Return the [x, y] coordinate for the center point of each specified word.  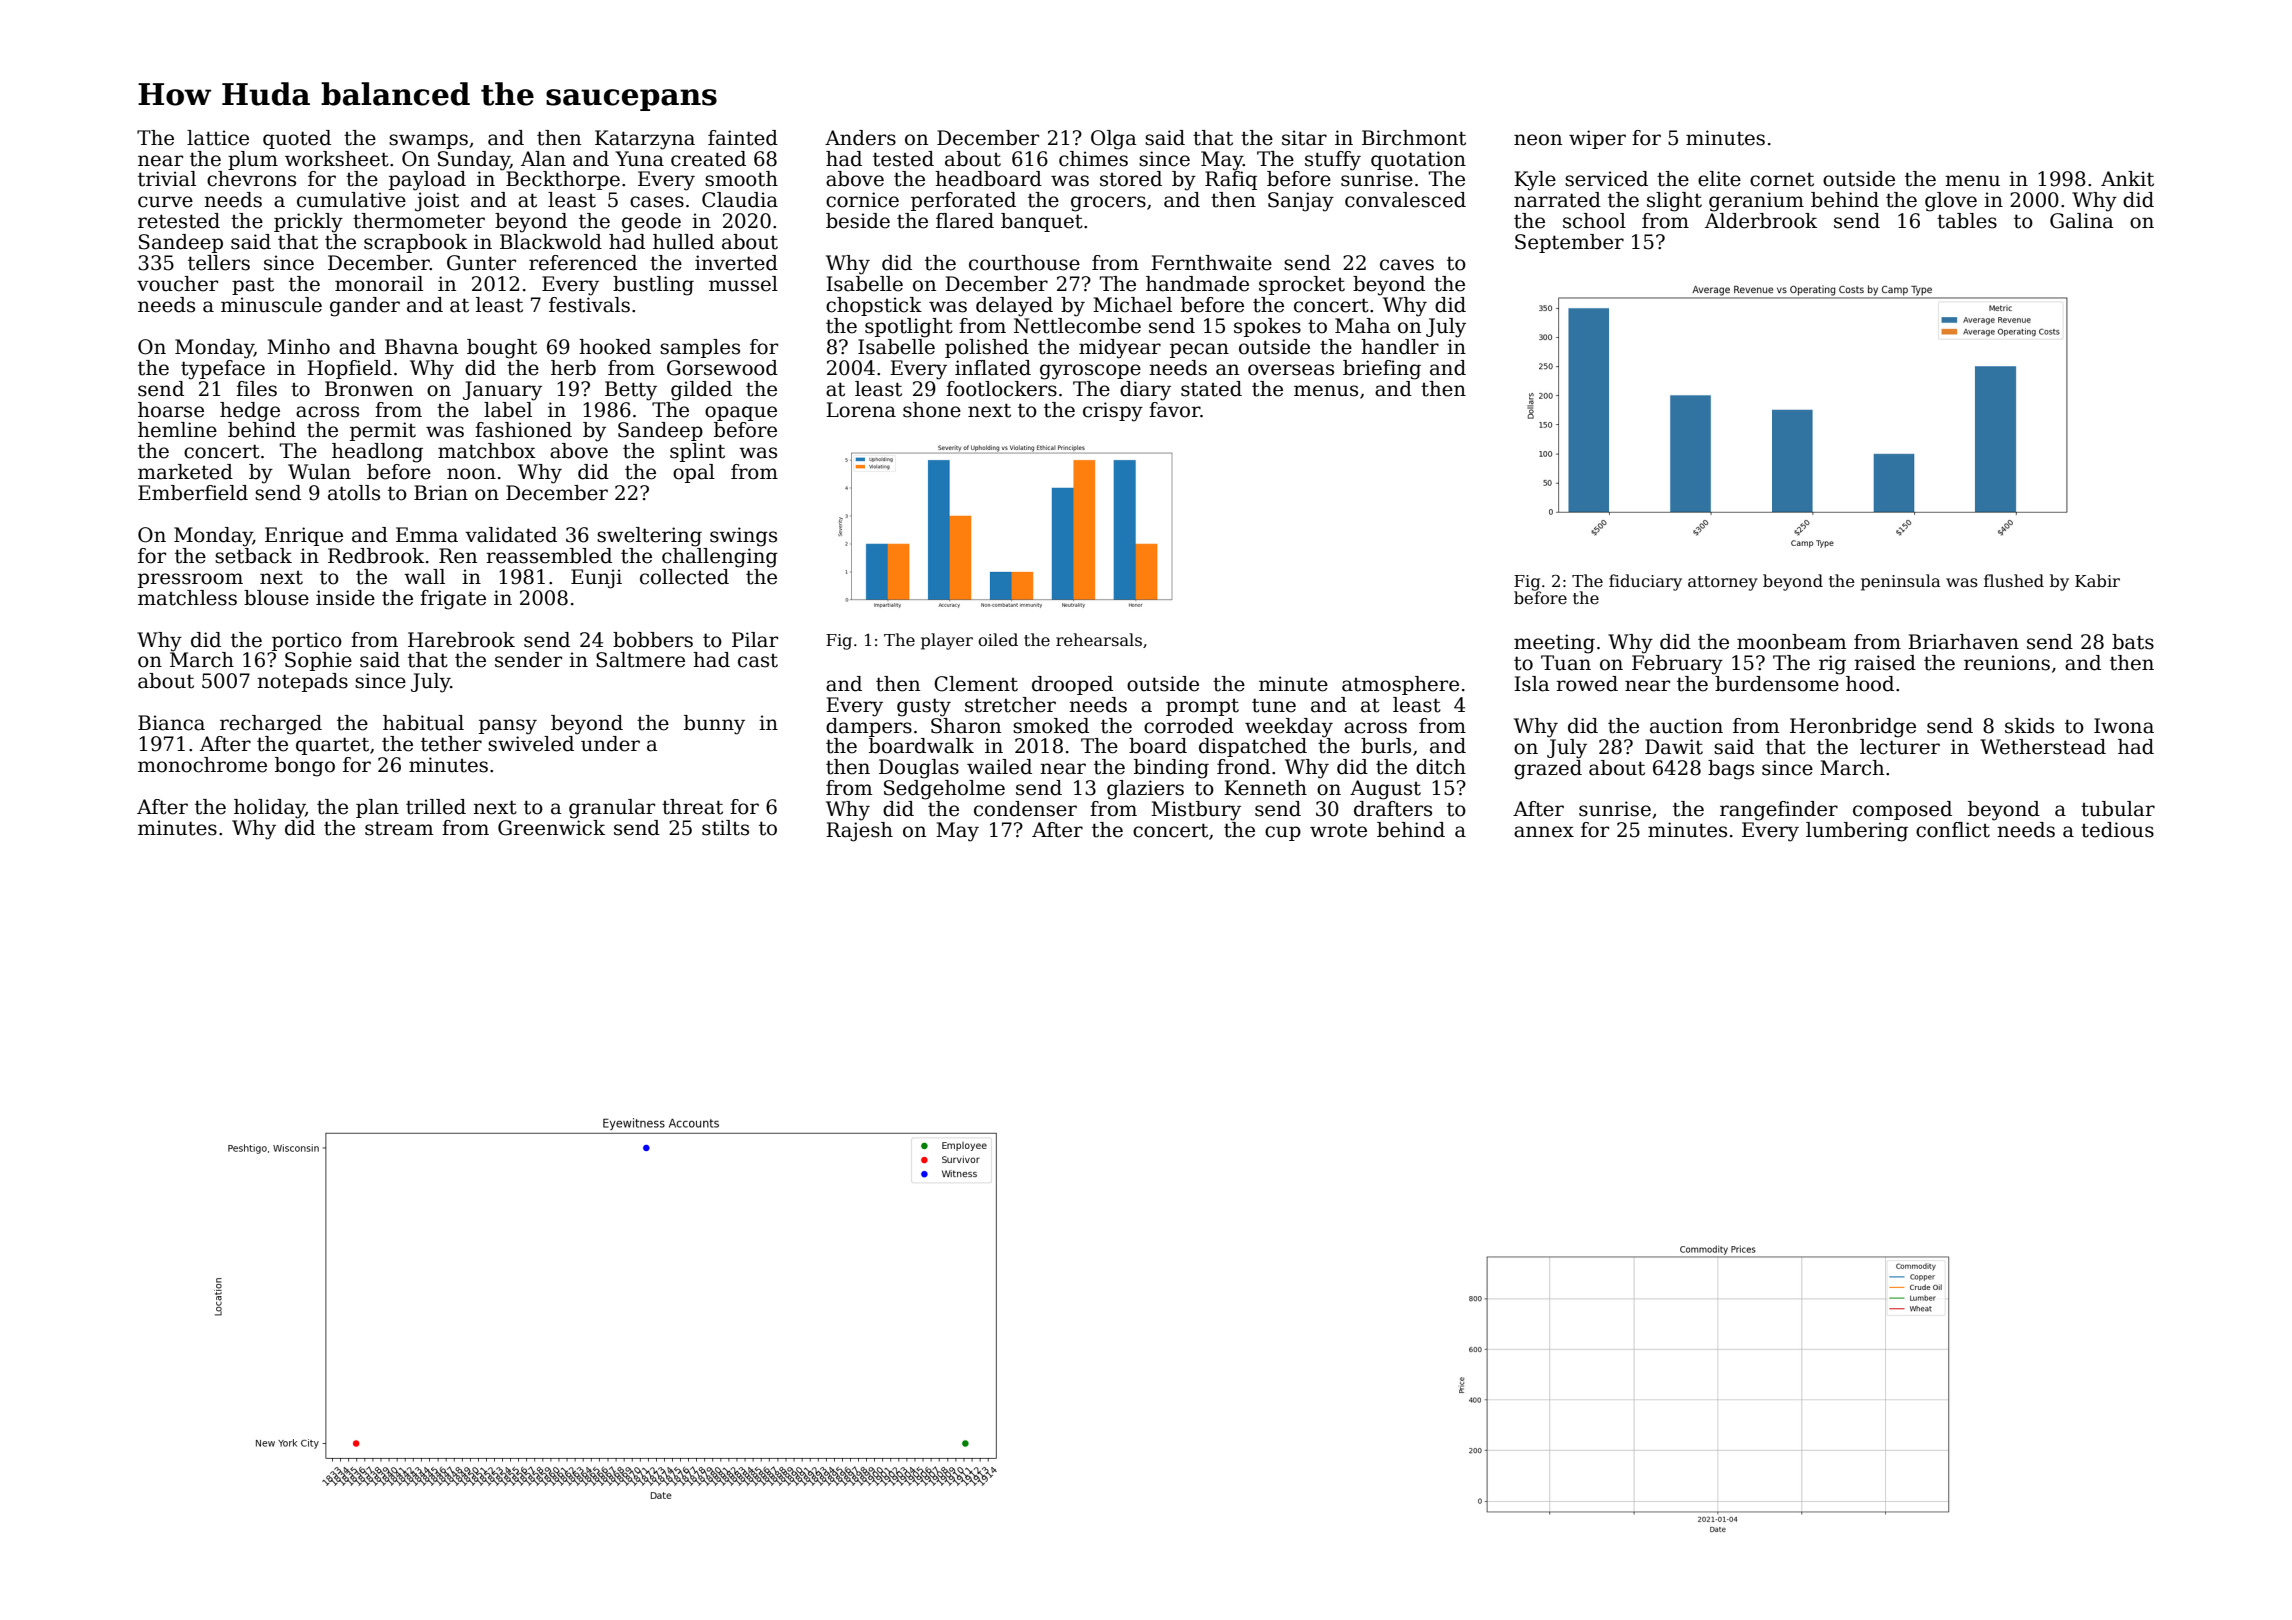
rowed [1587, 684]
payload [427, 181]
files [256, 389]
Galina [2082, 221]
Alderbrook [1761, 221]
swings [743, 537]
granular [612, 809]
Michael [1132, 305]
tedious [2117, 830]
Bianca [171, 723]
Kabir [2097, 581]
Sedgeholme [944, 790]
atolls [354, 493]
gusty [924, 707]
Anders [860, 138]
